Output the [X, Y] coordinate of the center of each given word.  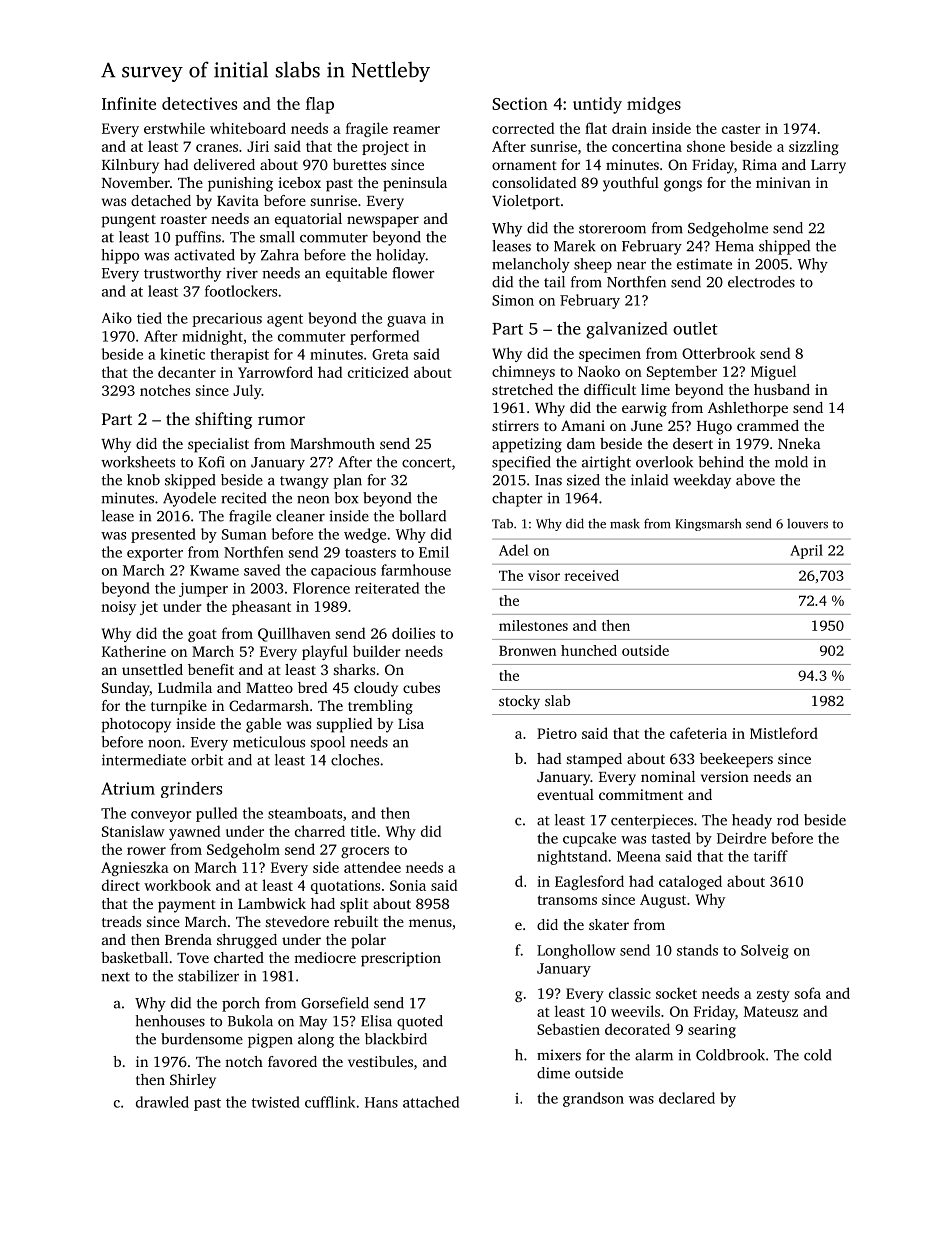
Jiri [258, 146]
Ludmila [185, 687]
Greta [390, 354]
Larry [828, 167]
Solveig [765, 951]
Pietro [557, 733]
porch [241, 1004]
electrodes [761, 282]
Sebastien [568, 1029]
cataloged [690, 882]
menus [430, 923]
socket [676, 993]
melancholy [531, 265]
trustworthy [182, 274]
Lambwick [272, 903]
